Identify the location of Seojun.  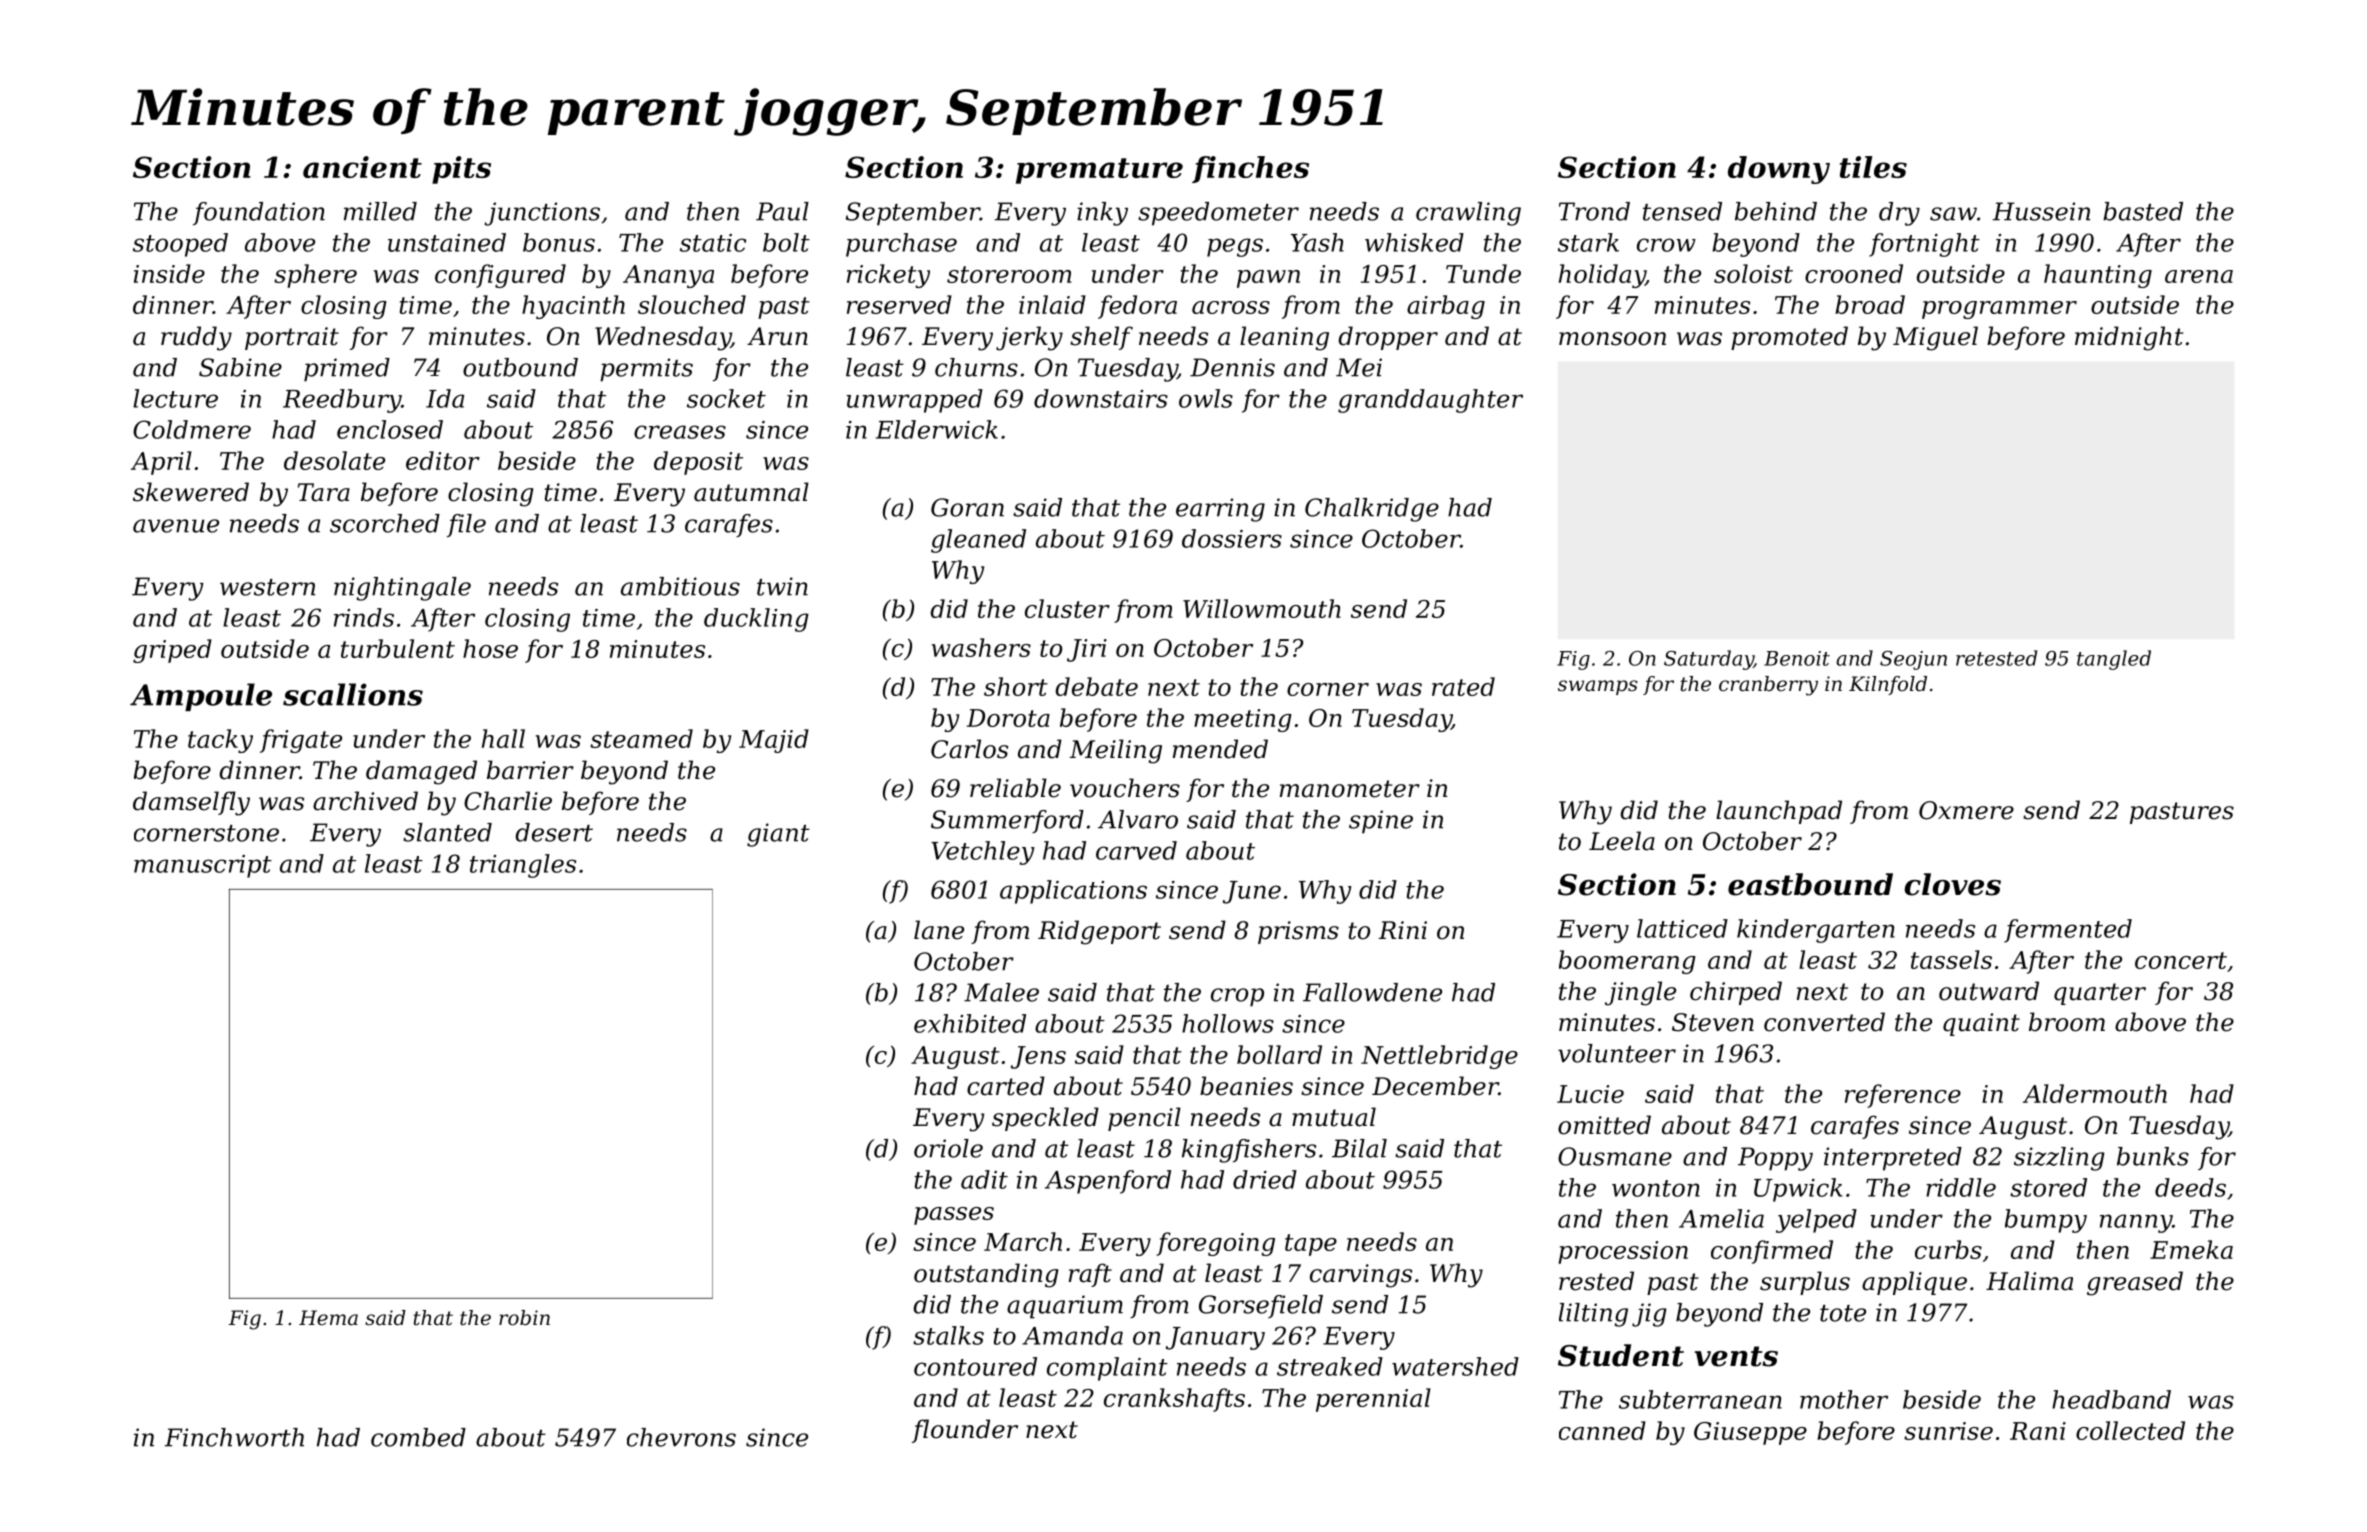
(1913, 660).
